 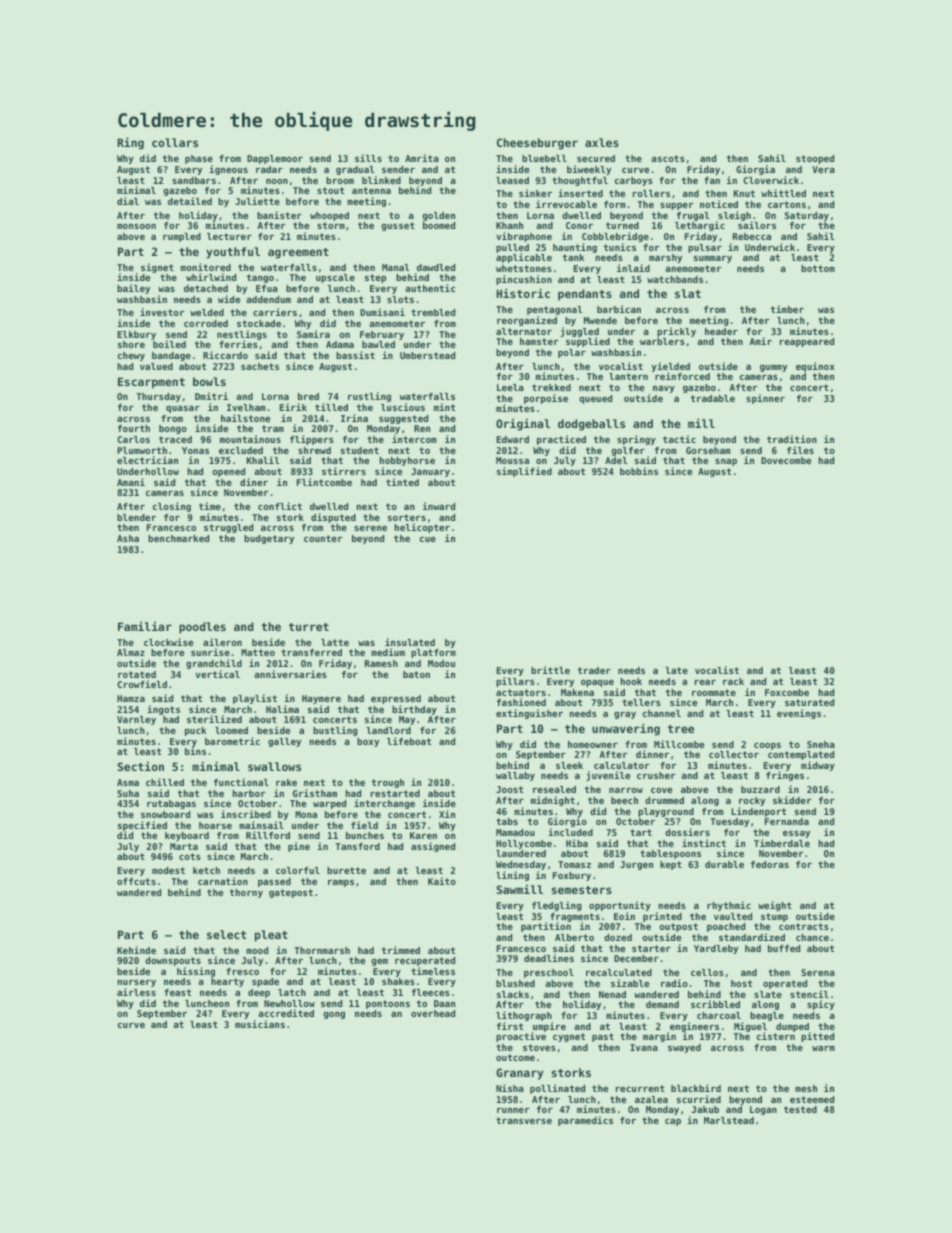 I want to click on saturated, so click(x=809, y=702).
